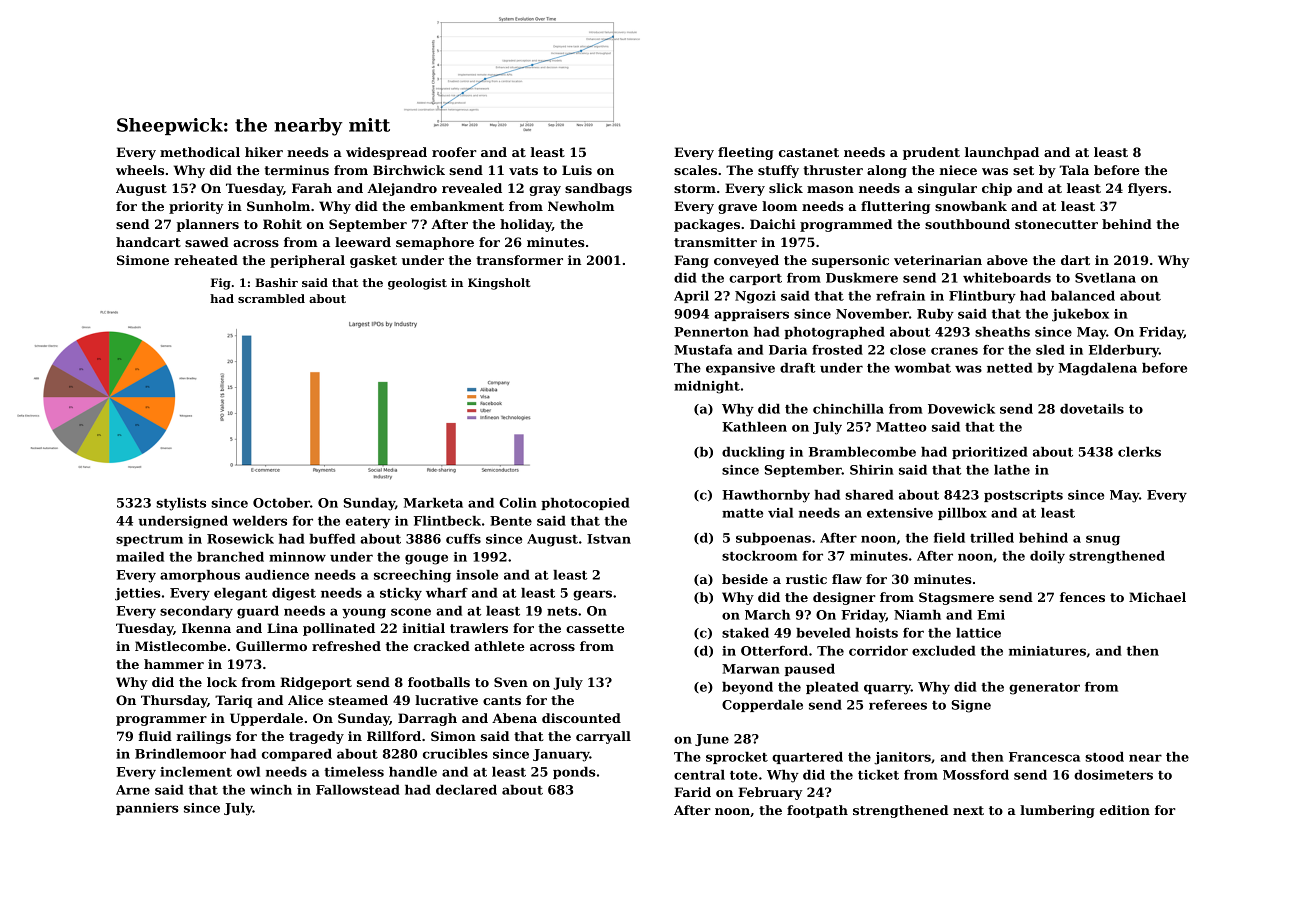  I want to click on generator, so click(1044, 689).
